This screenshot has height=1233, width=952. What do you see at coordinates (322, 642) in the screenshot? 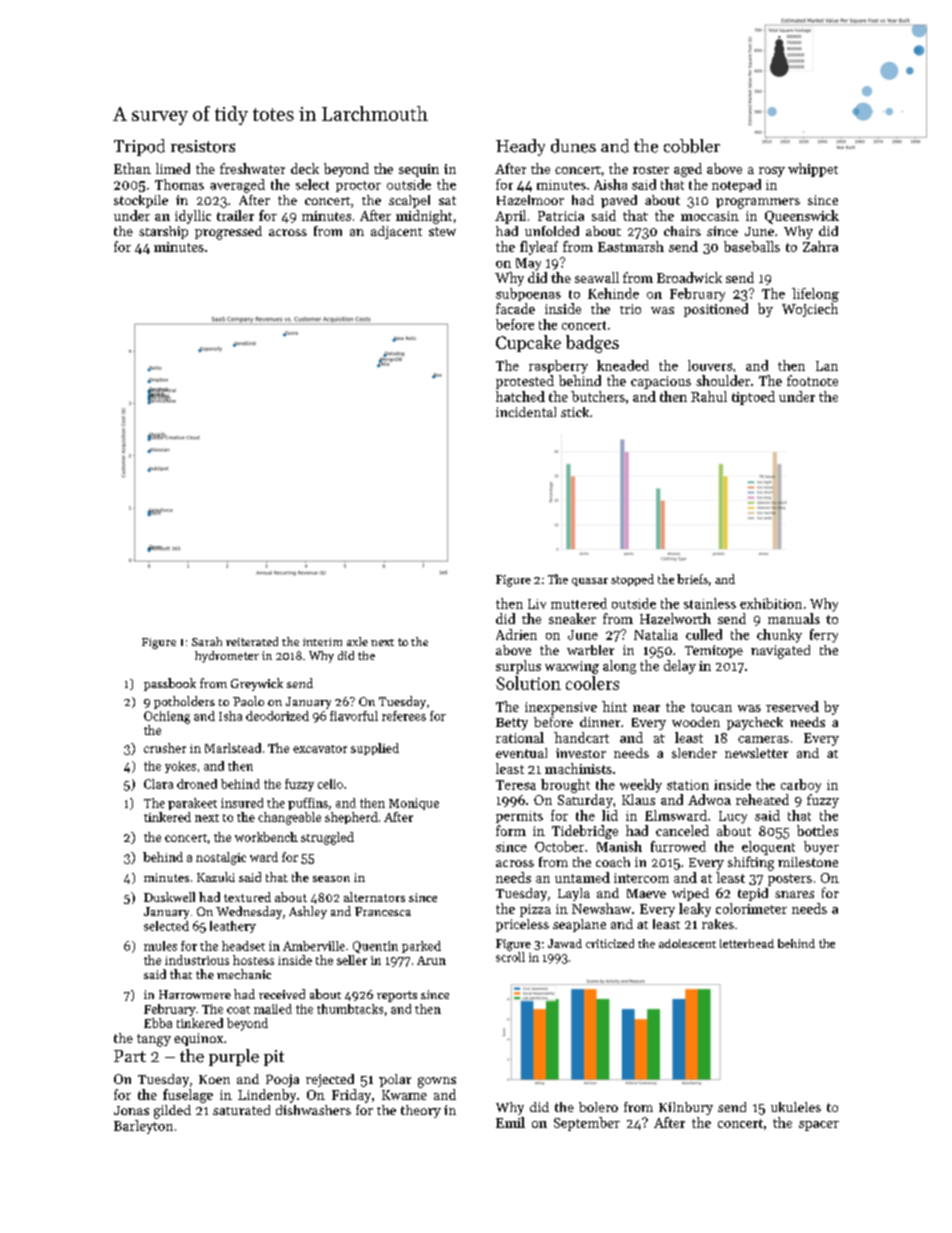
I see `interim` at bounding box center [322, 642].
